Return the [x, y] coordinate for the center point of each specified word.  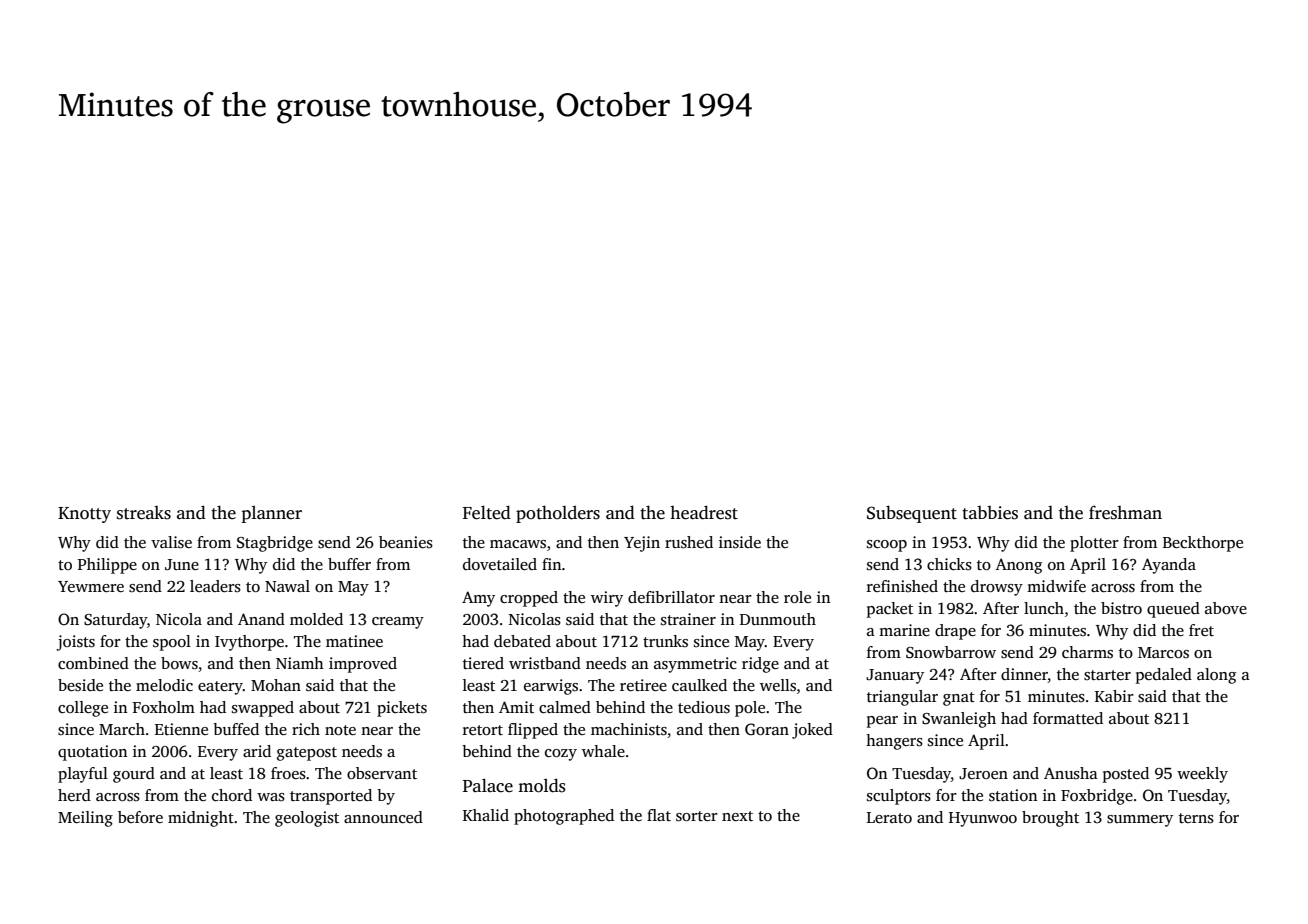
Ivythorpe [249, 643]
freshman [1125, 512]
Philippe [107, 566]
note [340, 730]
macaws [518, 544]
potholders [558, 514]
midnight [201, 819]
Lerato [889, 817]
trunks [665, 641]
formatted [1068, 718]
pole [750, 709]
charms [1087, 652]
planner [271, 514]
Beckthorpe [1203, 544]
